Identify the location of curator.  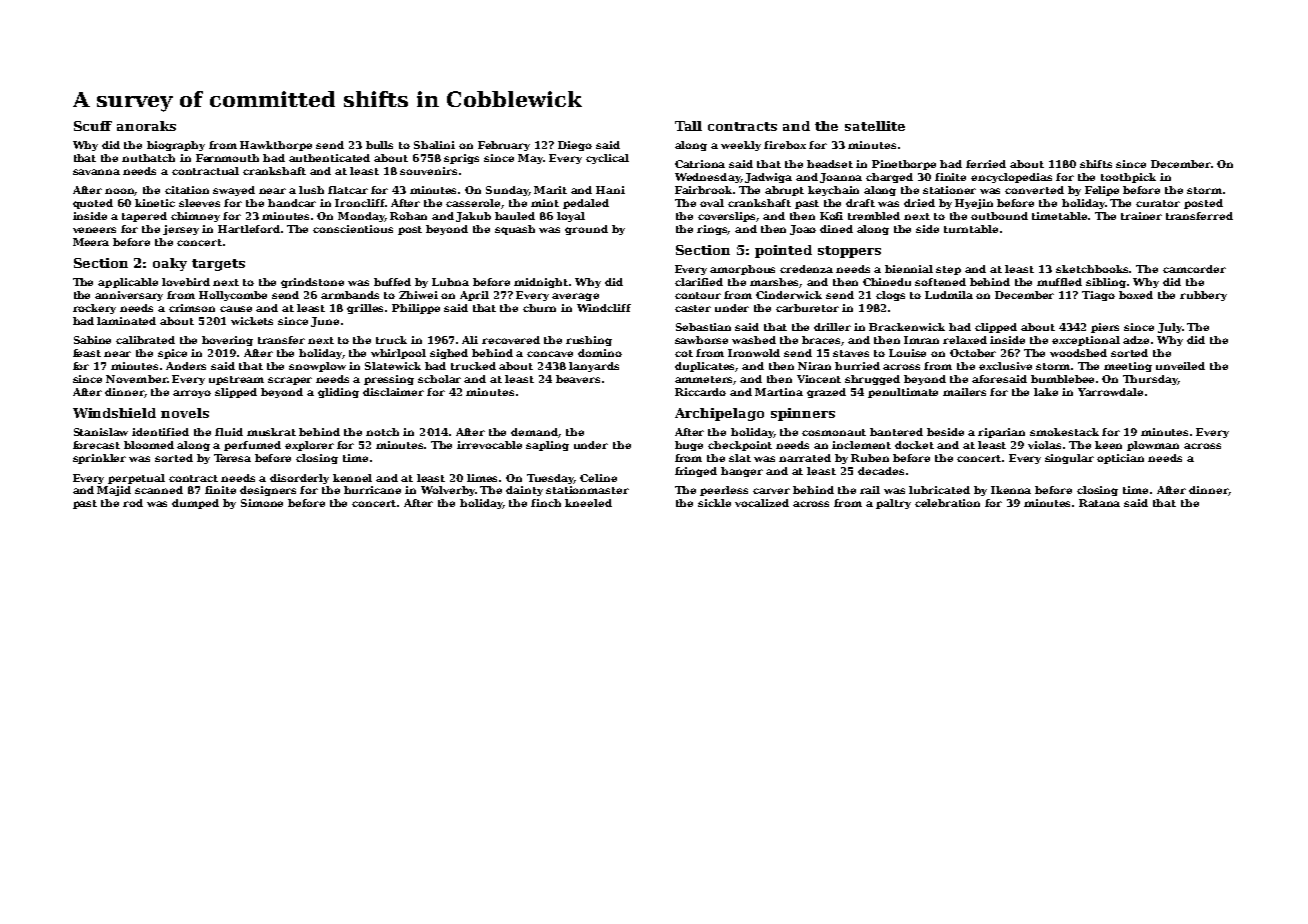
(1158, 203).
